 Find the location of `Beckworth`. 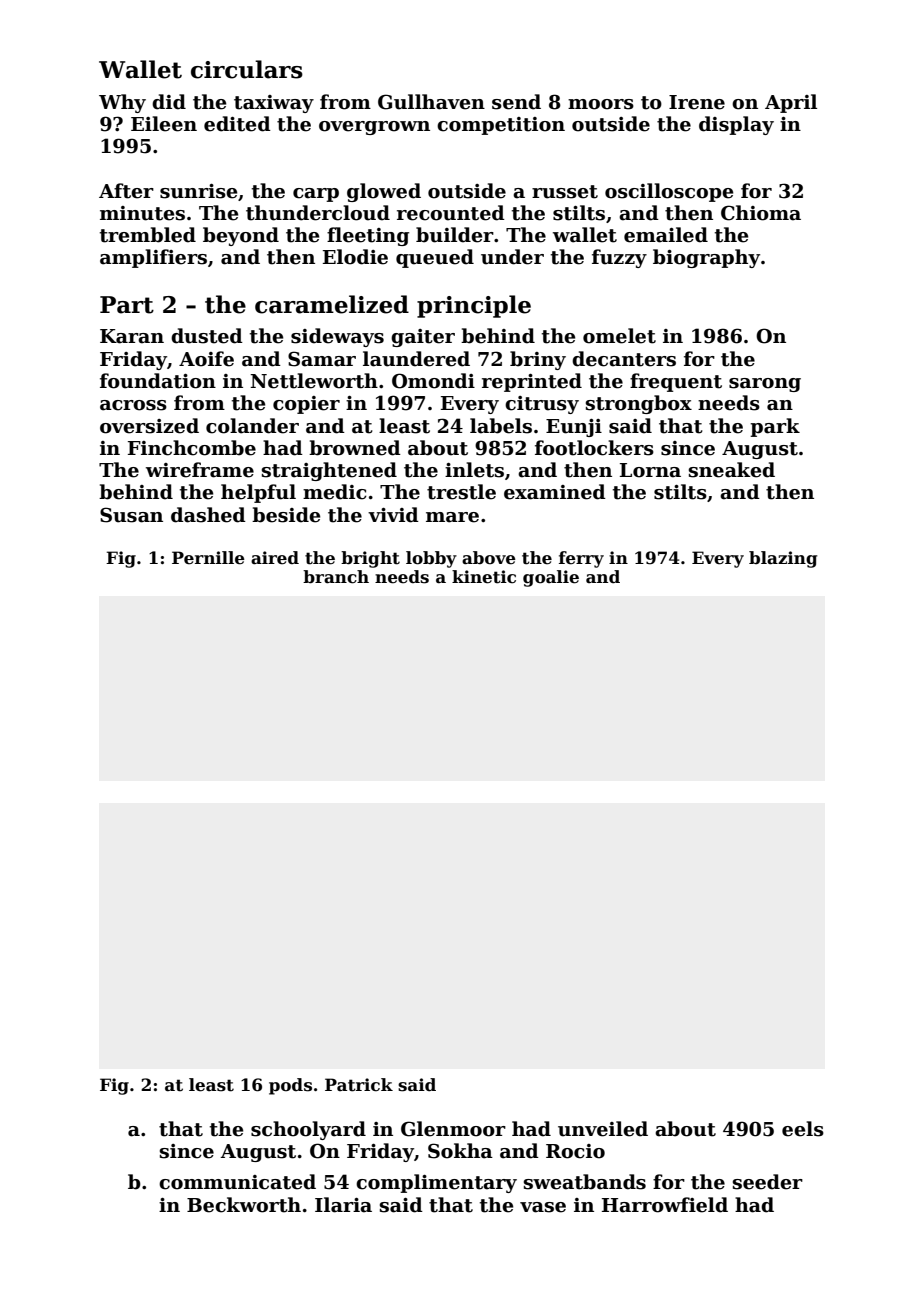

Beckworth is located at coordinates (244, 1205).
